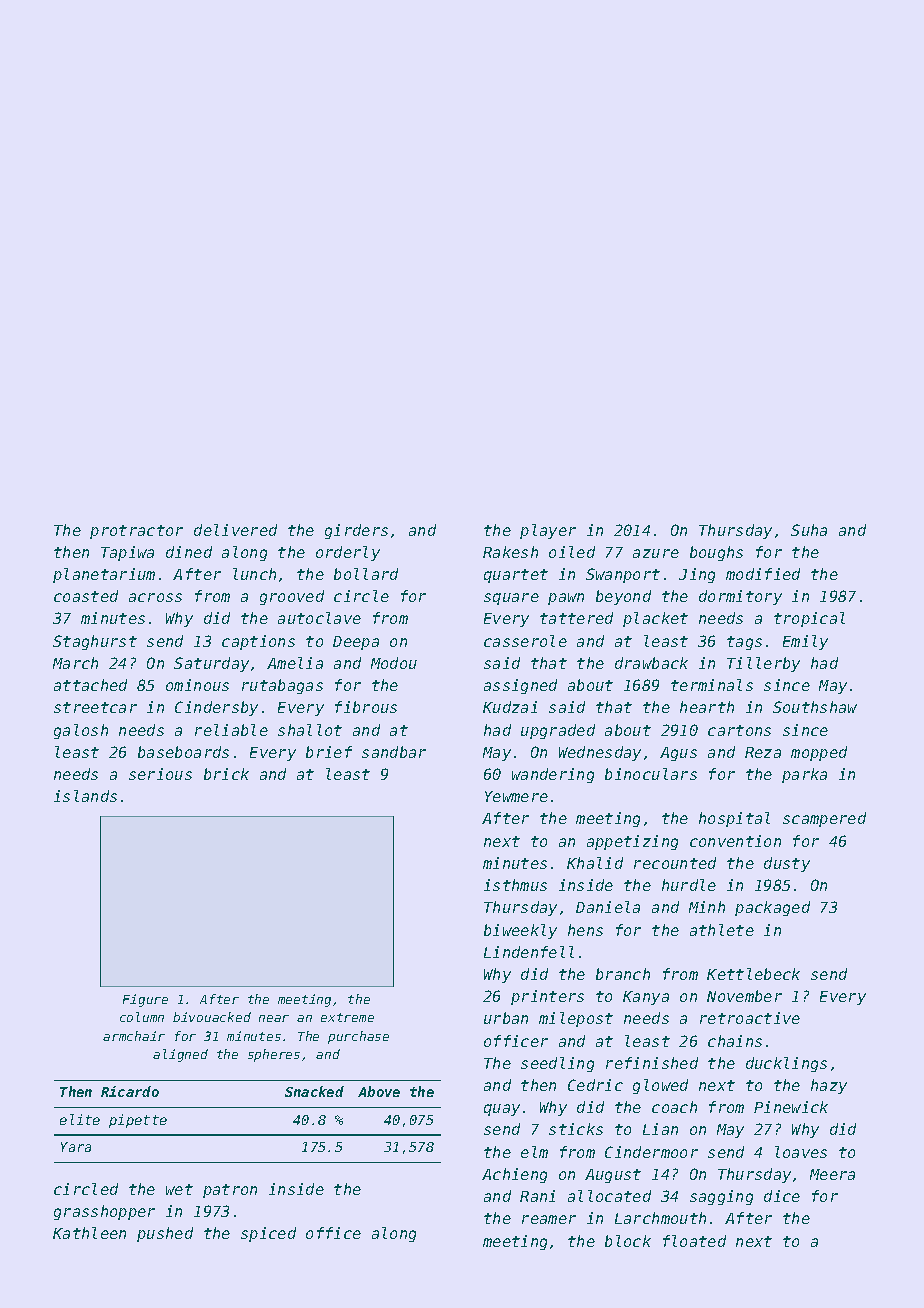 The width and height of the page is (924, 1308). Describe the element at coordinates (165, 1234) in the page. I see `pushed` at that location.
